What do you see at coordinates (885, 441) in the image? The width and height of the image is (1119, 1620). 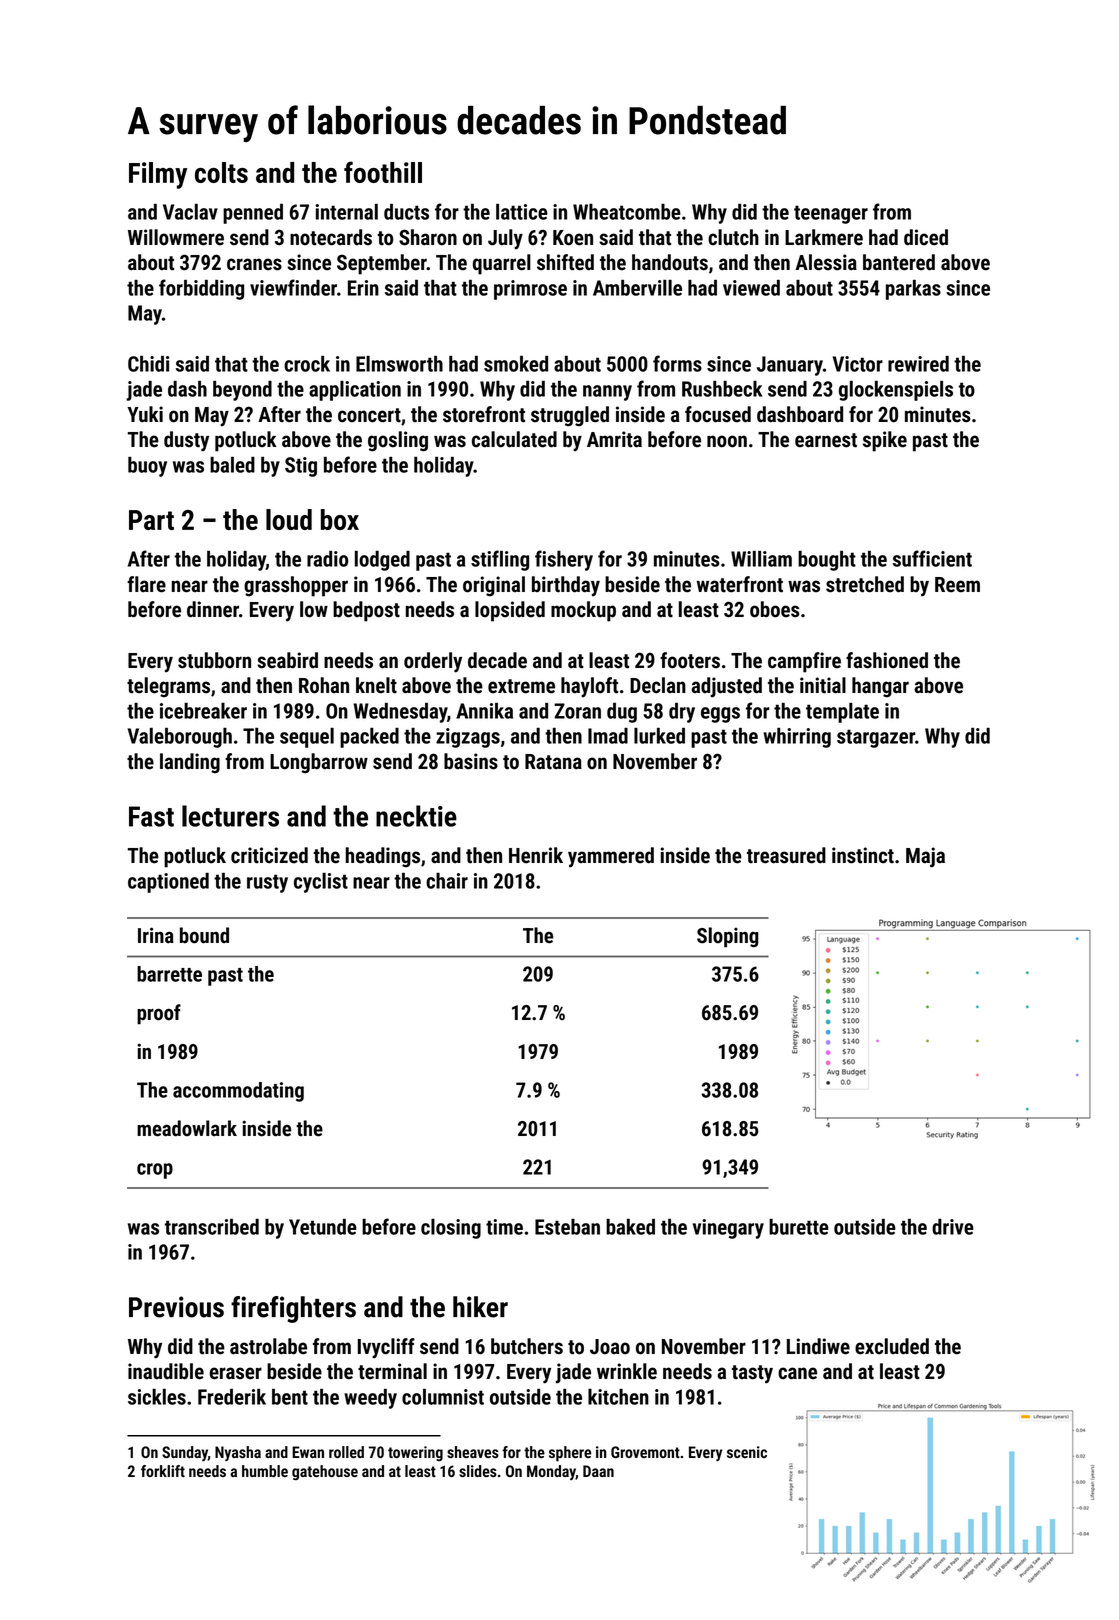 I see `spike` at bounding box center [885, 441].
